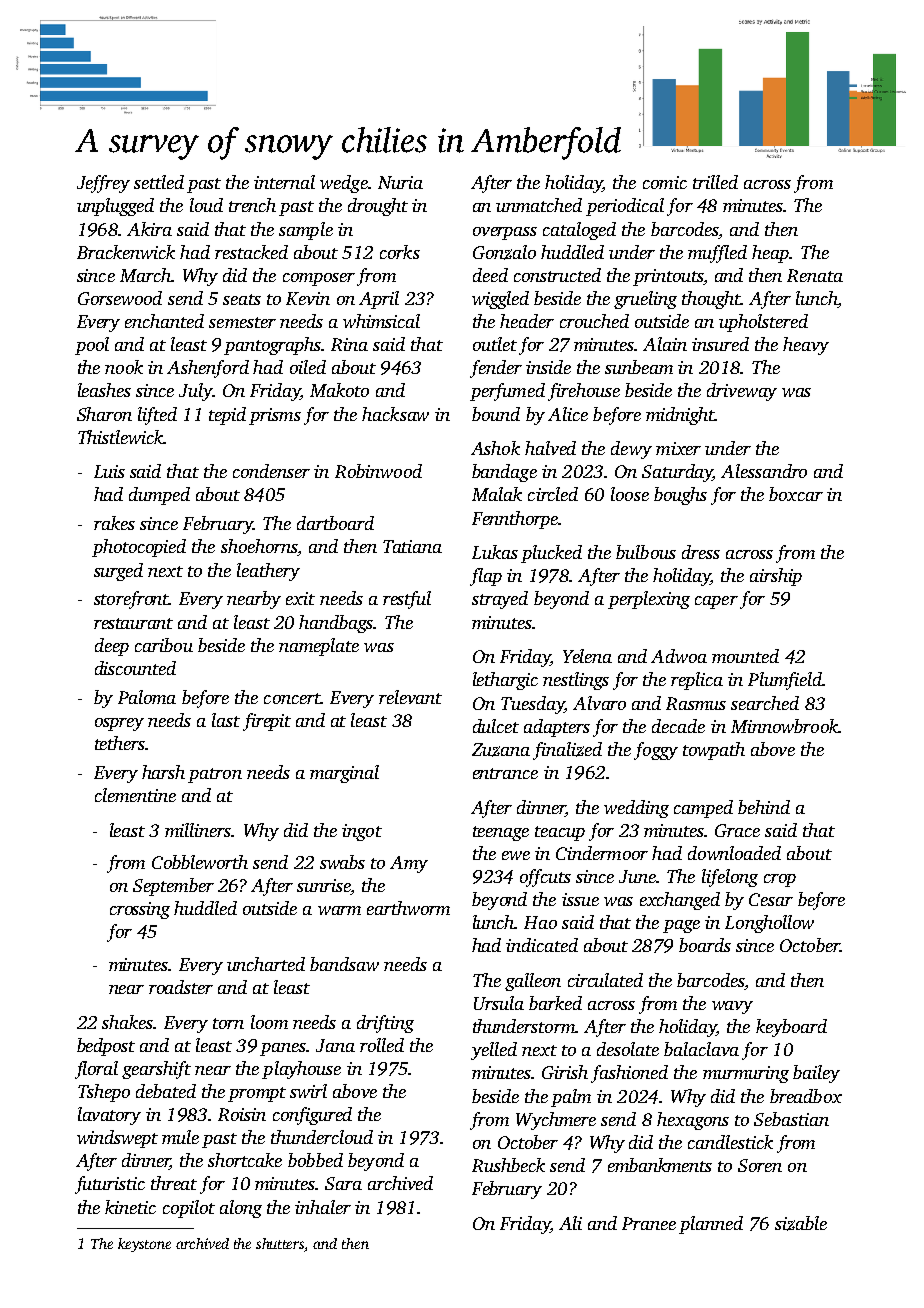  What do you see at coordinates (159, 182) in the page?
I see `settled` at bounding box center [159, 182].
